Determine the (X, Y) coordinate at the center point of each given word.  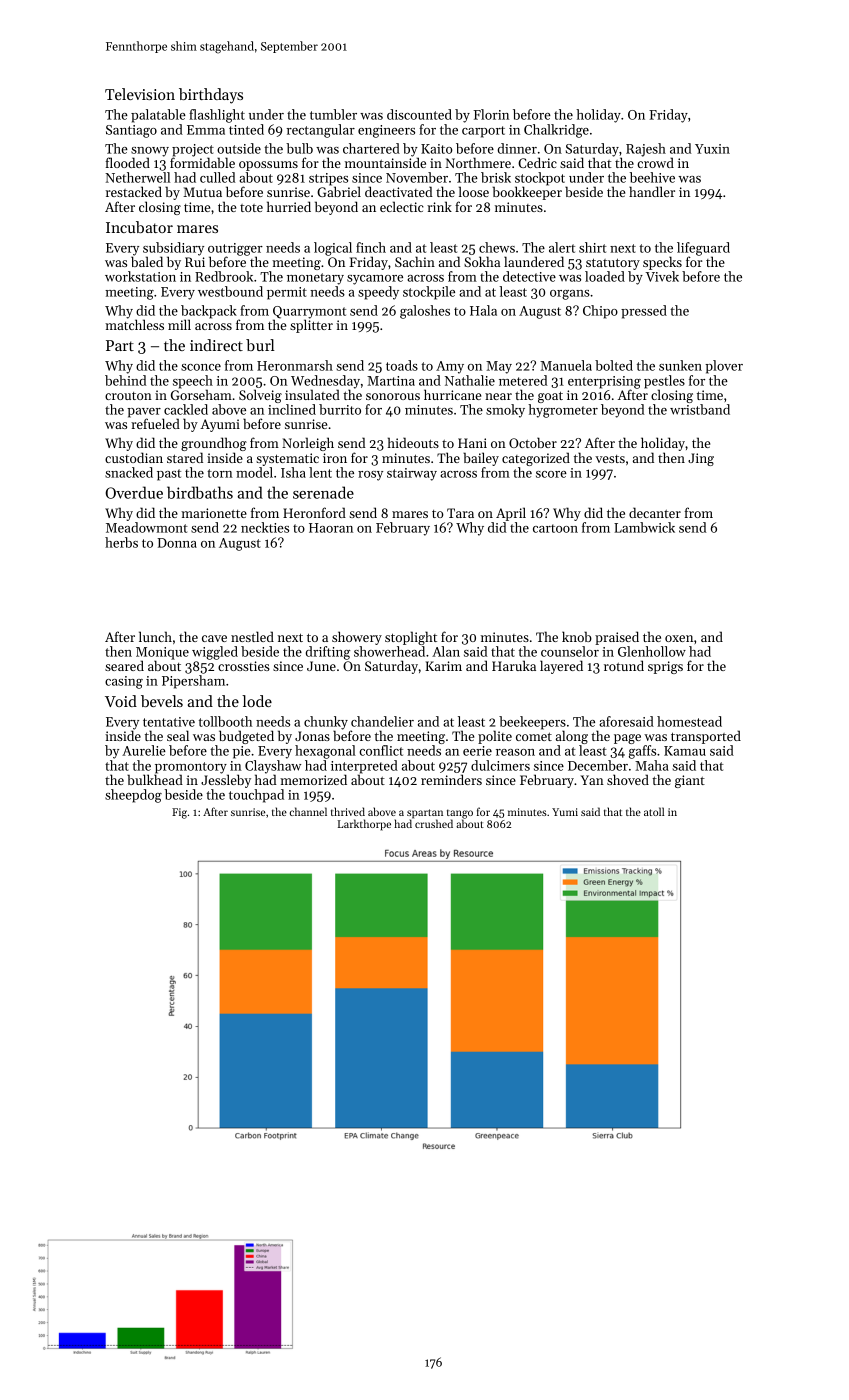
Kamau (685, 751)
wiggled (215, 653)
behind (125, 380)
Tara (460, 513)
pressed (644, 312)
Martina (391, 381)
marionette (214, 513)
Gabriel (339, 191)
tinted (246, 129)
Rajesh (646, 150)
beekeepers (532, 723)
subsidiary (173, 249)
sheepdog (133, 796)
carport (483, 132)
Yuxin (712, 149)
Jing (701, 459)
